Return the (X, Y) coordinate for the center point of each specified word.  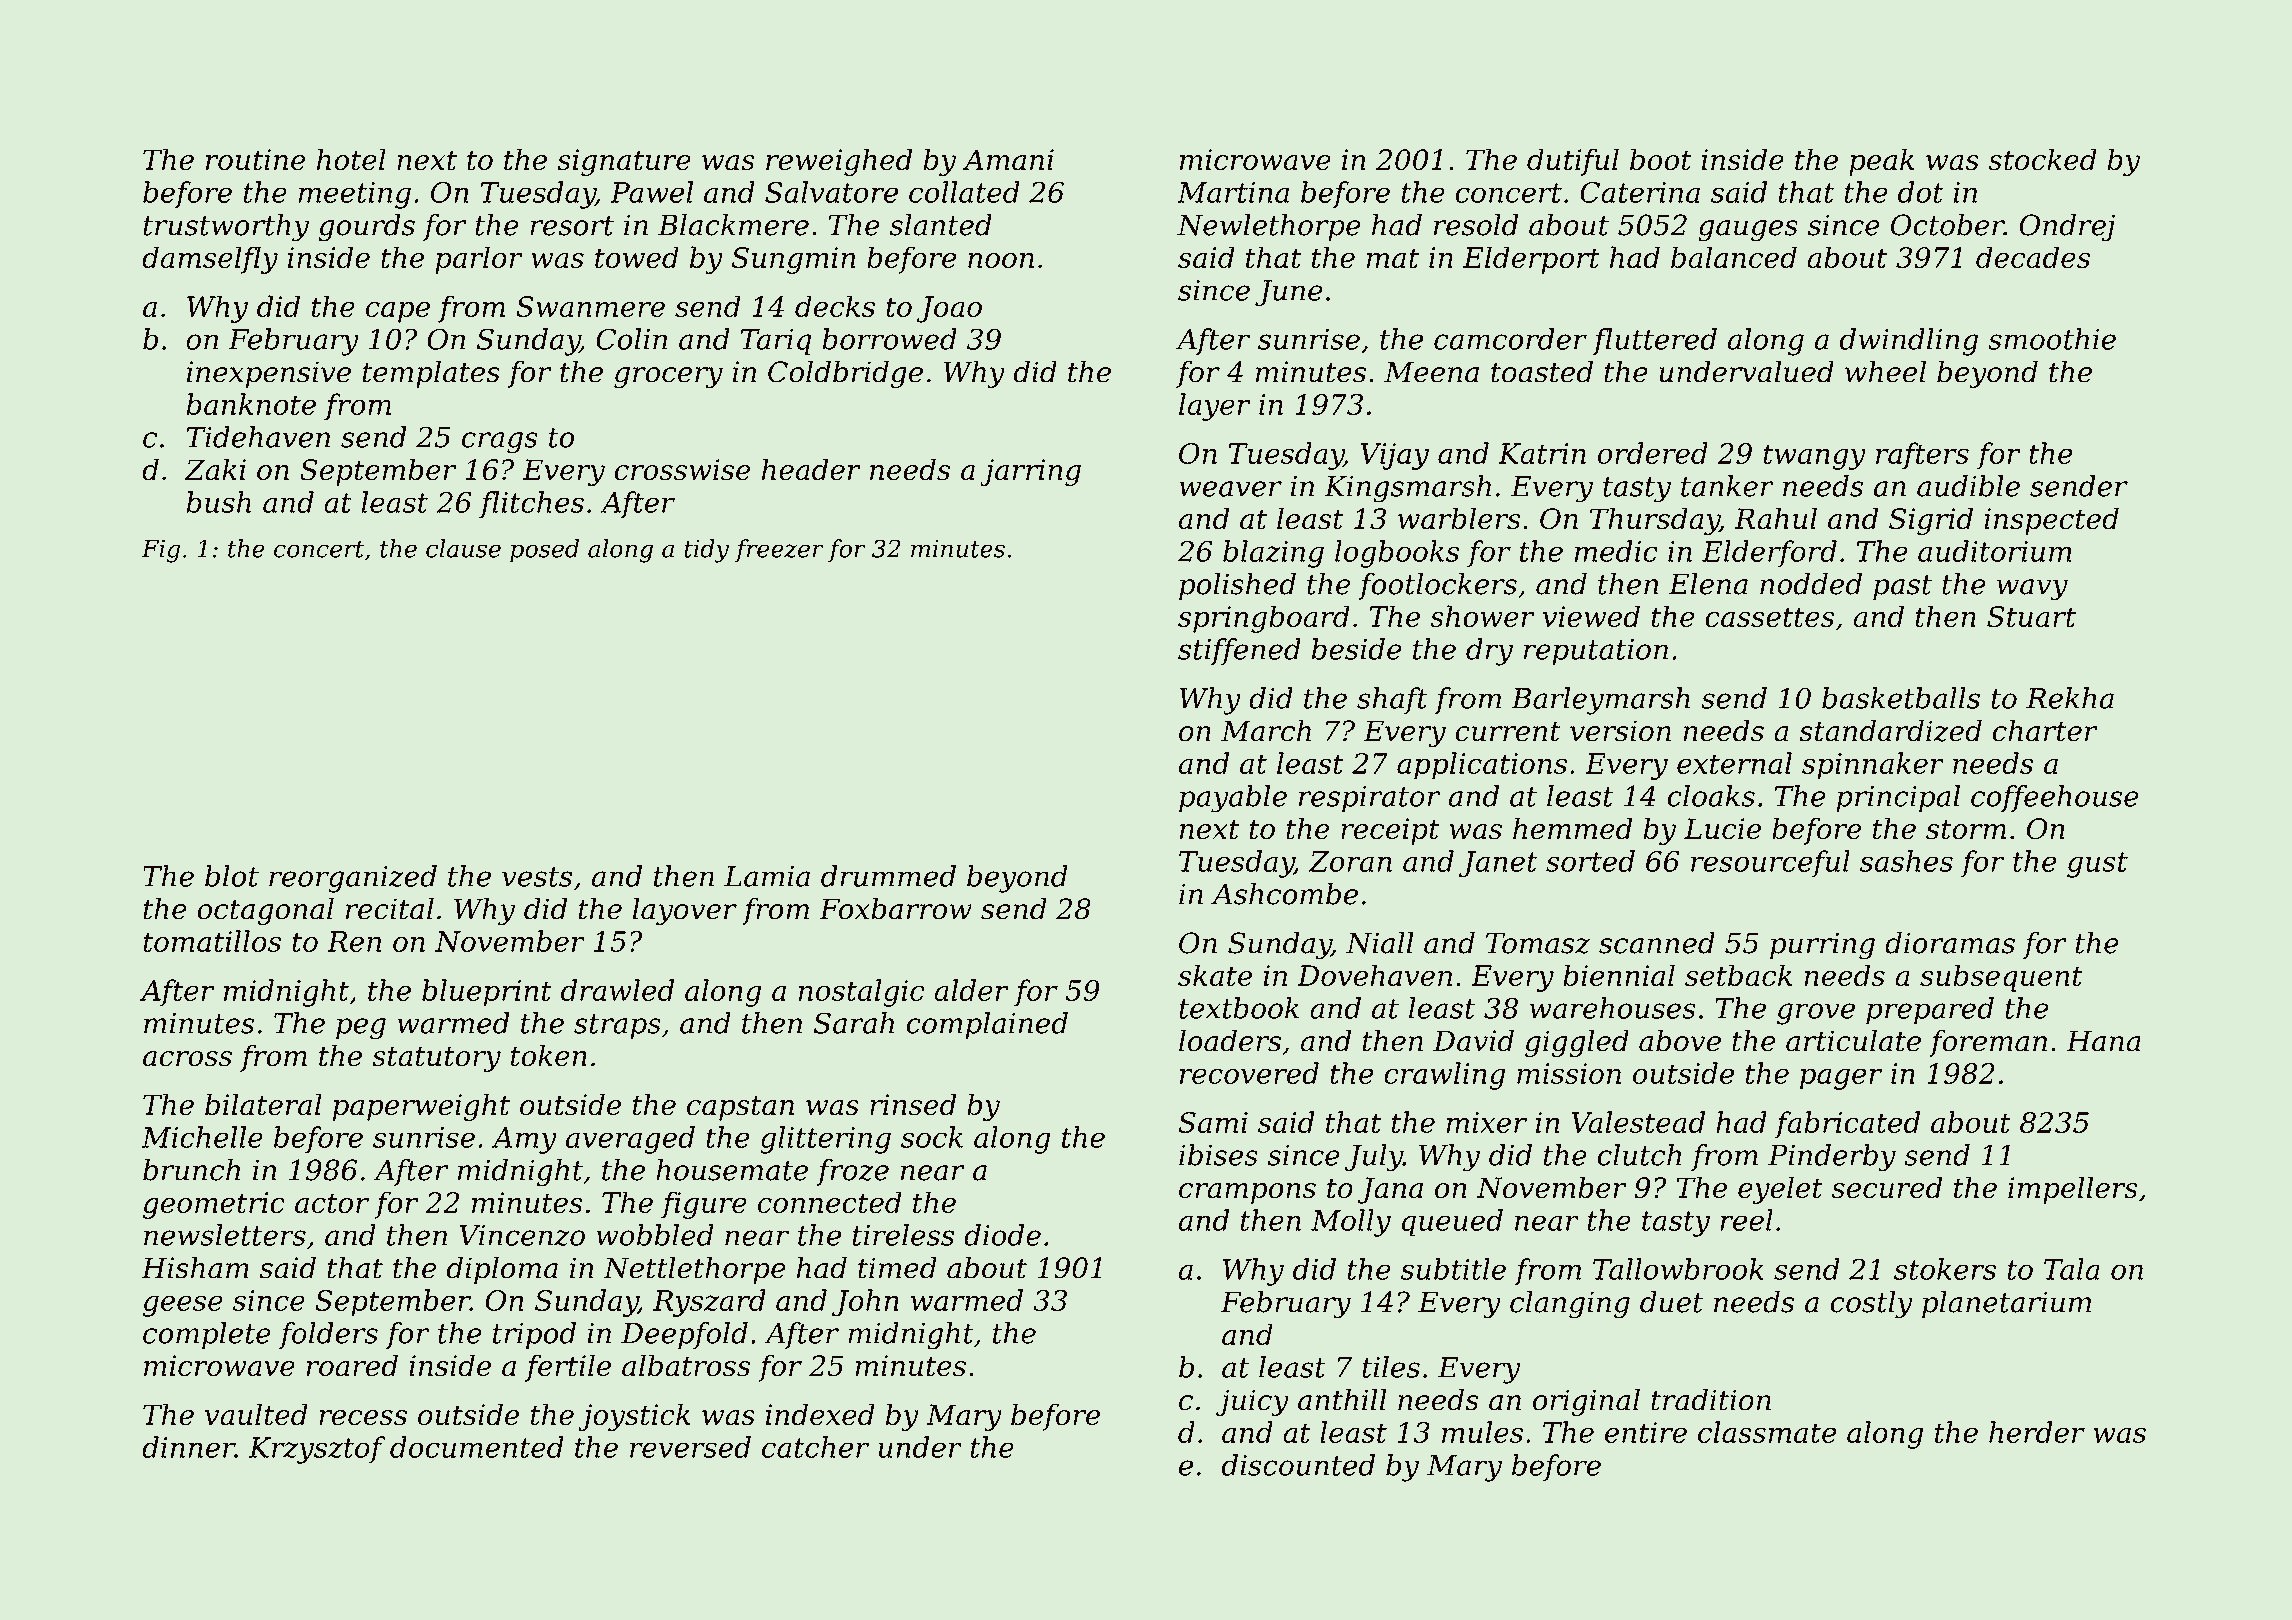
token (549, 1055)
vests (537, 877)
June (1289, 293)
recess (363, 1418)
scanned (1657, 943)
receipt (1390, 831)
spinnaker (1873, 766)
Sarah (854, 1023)
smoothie (2052, 339)
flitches (531, 505)
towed (637, 257)
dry (1489, 652)
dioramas (1950, 943)
